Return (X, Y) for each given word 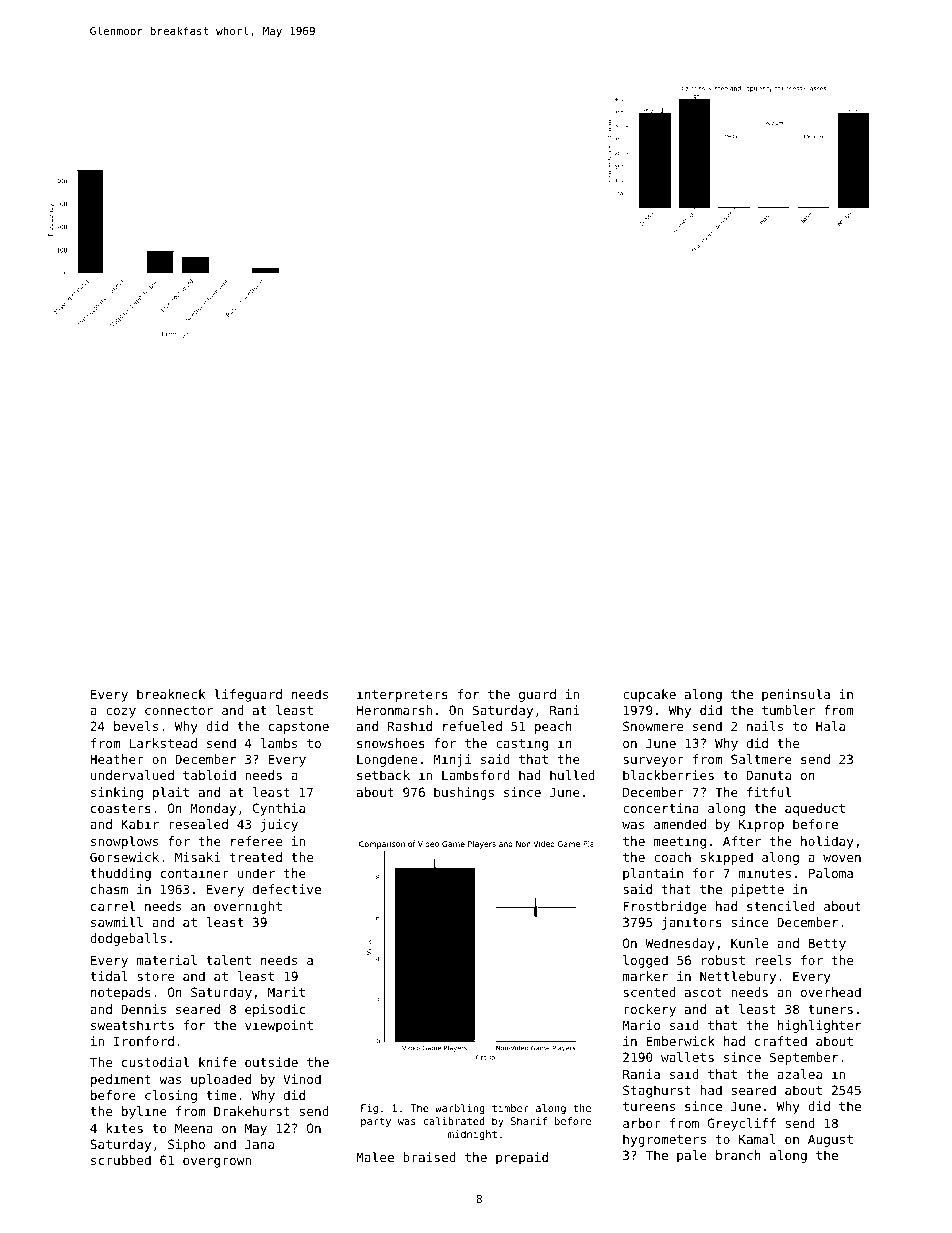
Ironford (144, 1041)
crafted (781, 1041)
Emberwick (680, 1041)
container (195, 873)
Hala (830, 726)
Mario (641, 1025)
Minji (452, 760)
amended (680, 824)
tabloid (209, 775)
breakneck (171, 694)
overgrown (217, 1163)
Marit (286, 992)
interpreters (402, 695)
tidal (108, 976)
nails (765, 726)
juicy (279, 825)
